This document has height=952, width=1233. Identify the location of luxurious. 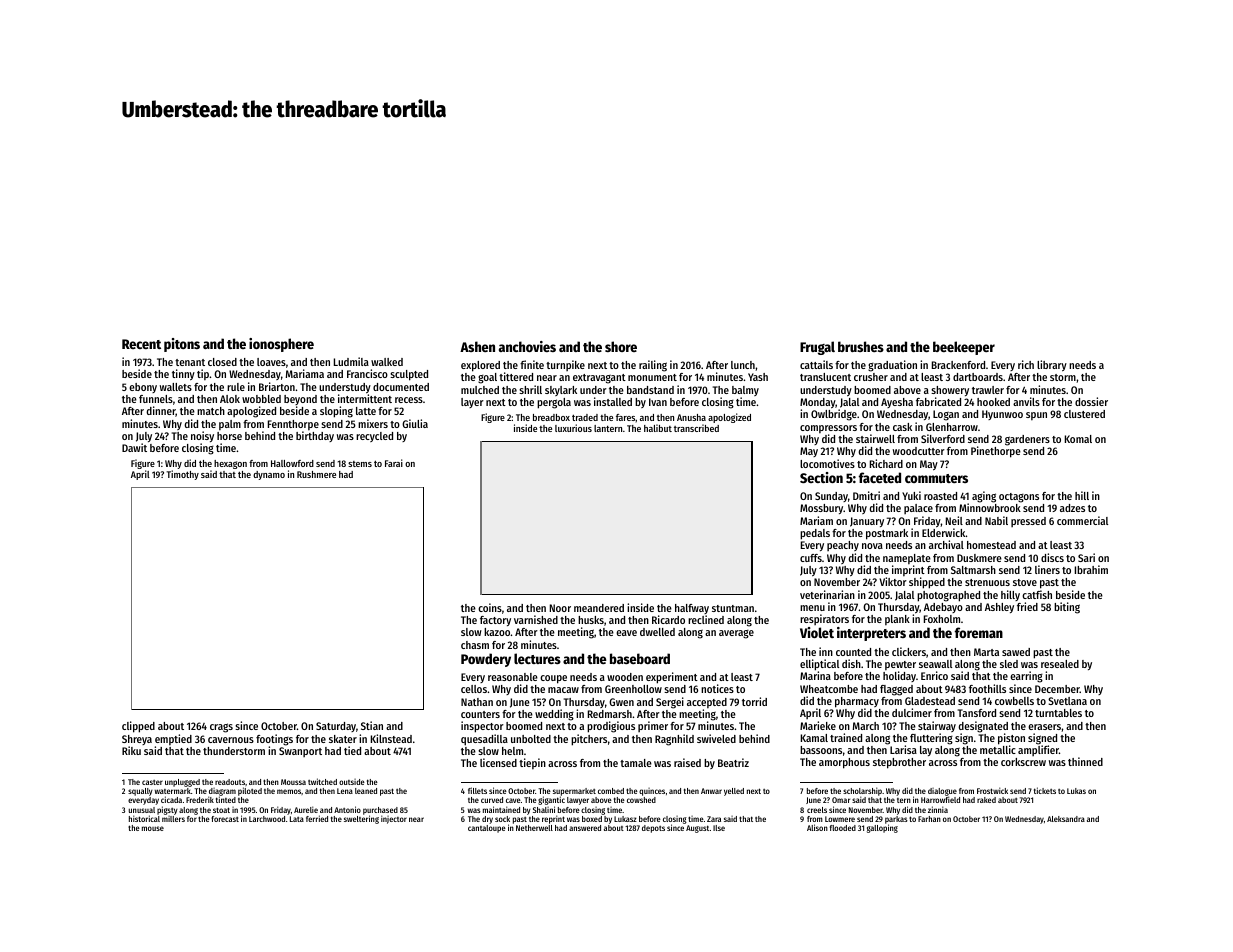
(573, 428).
